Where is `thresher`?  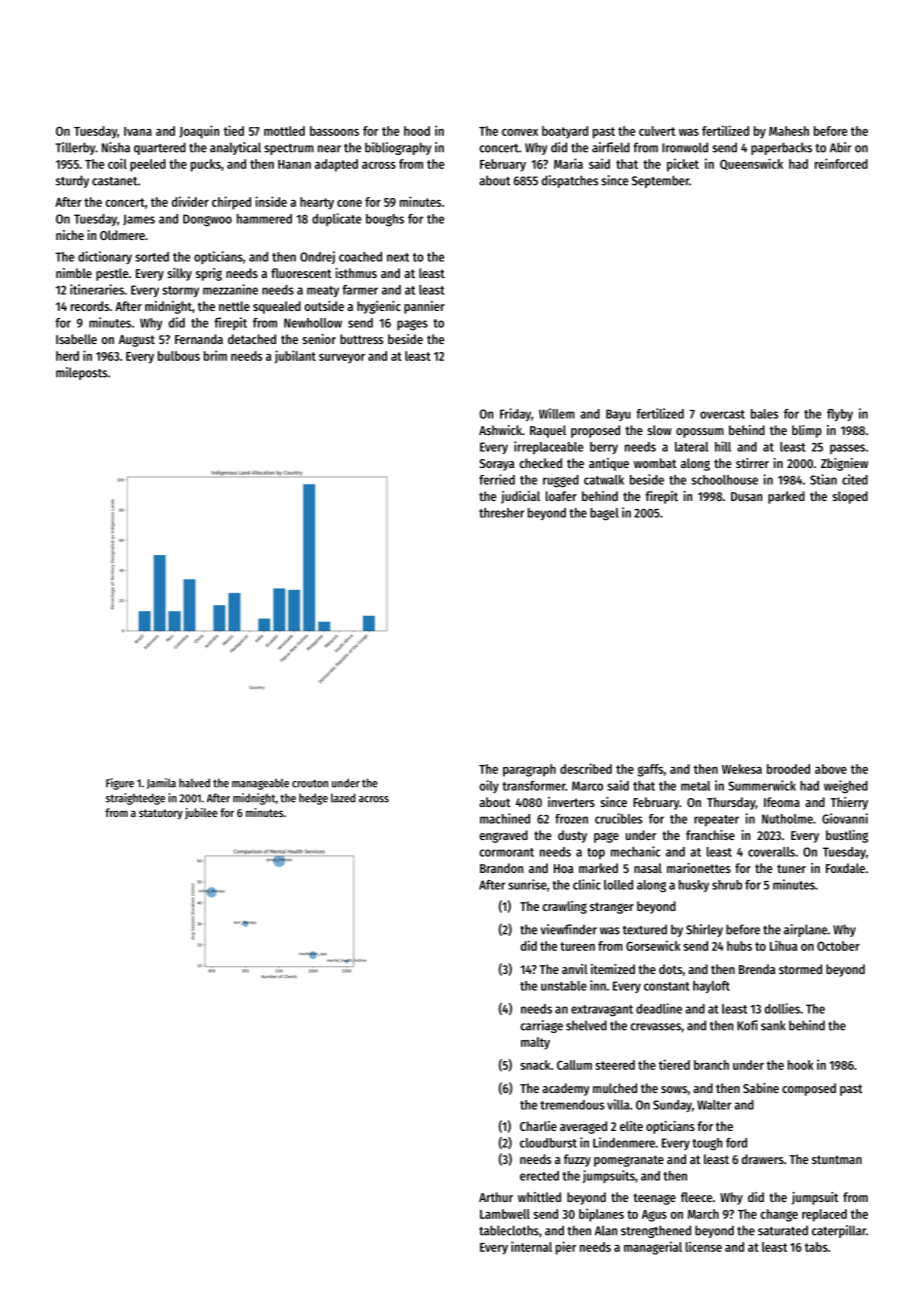 thresher is located at coordinates (501, 513).
